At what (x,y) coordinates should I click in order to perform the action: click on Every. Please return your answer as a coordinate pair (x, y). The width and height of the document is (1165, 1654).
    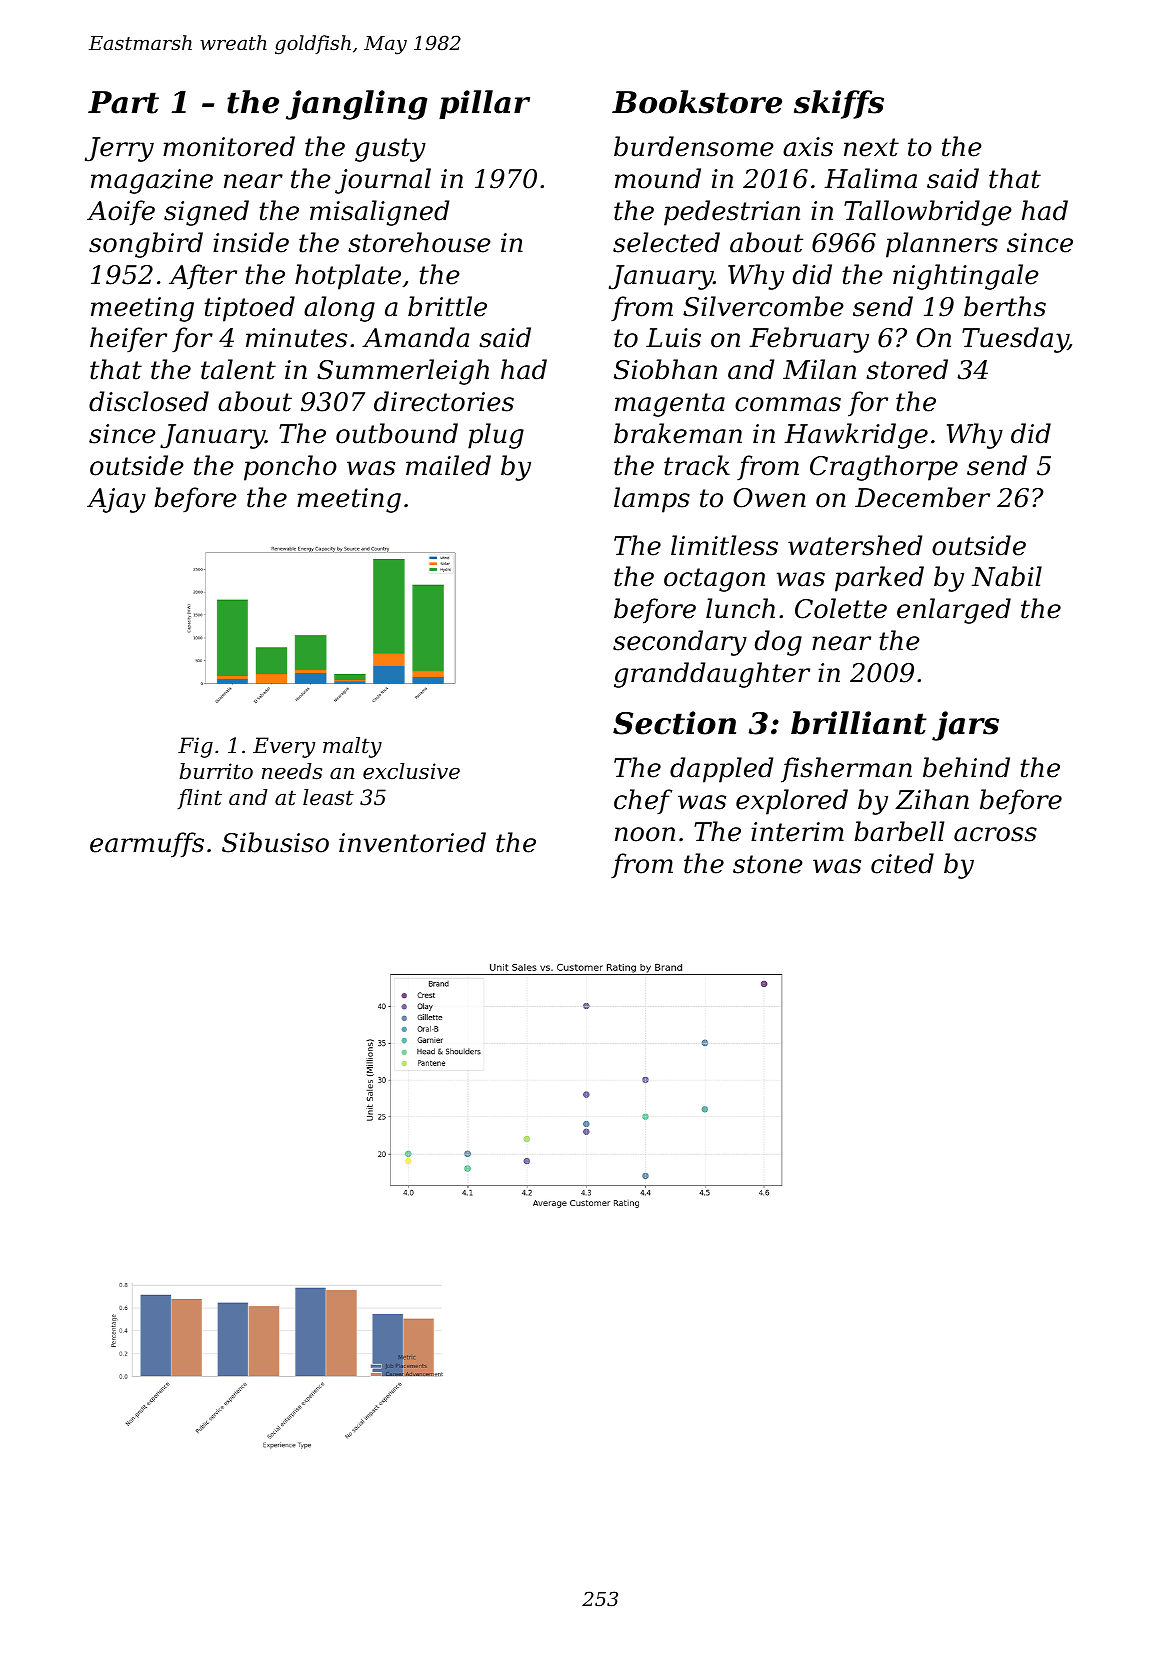
    Looking at the image, I should click on (284, 747).
